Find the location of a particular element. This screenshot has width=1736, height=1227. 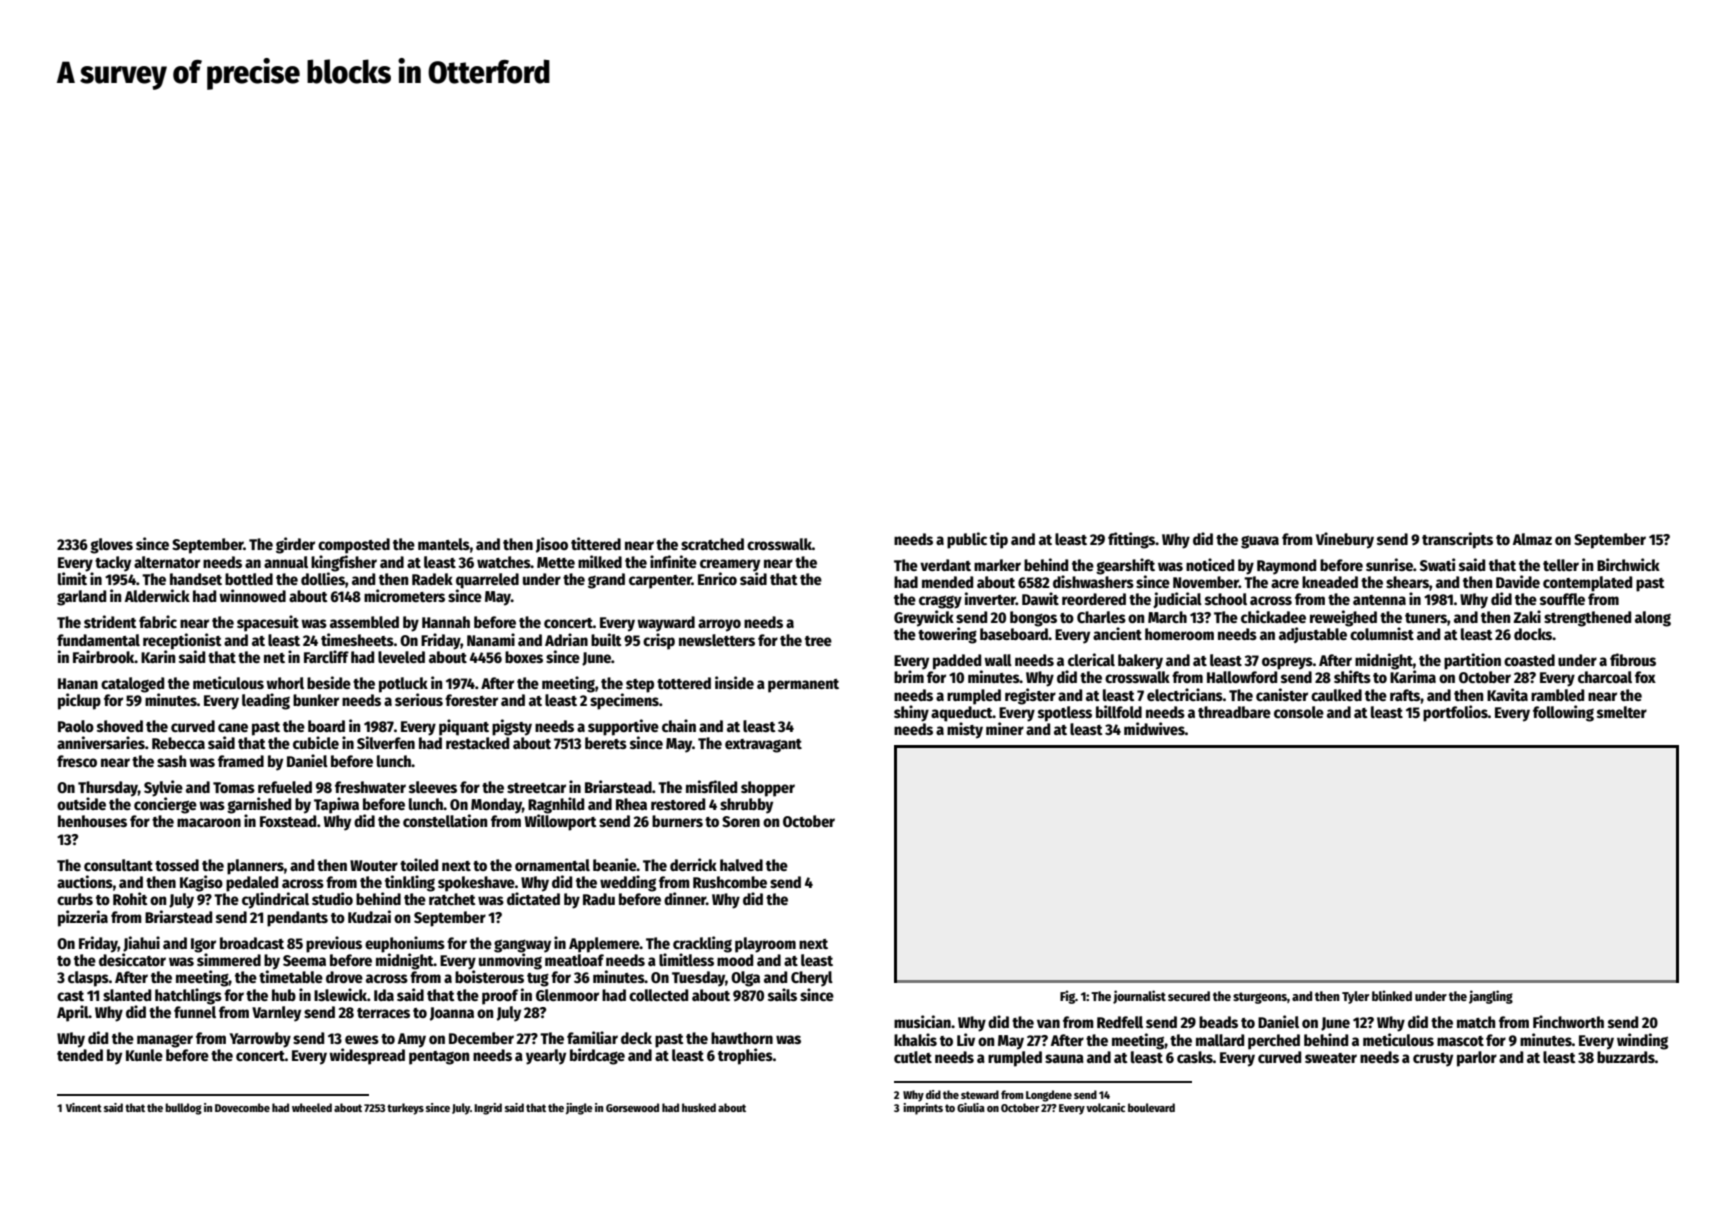

ewes is located at coordinates (362, 1039).
